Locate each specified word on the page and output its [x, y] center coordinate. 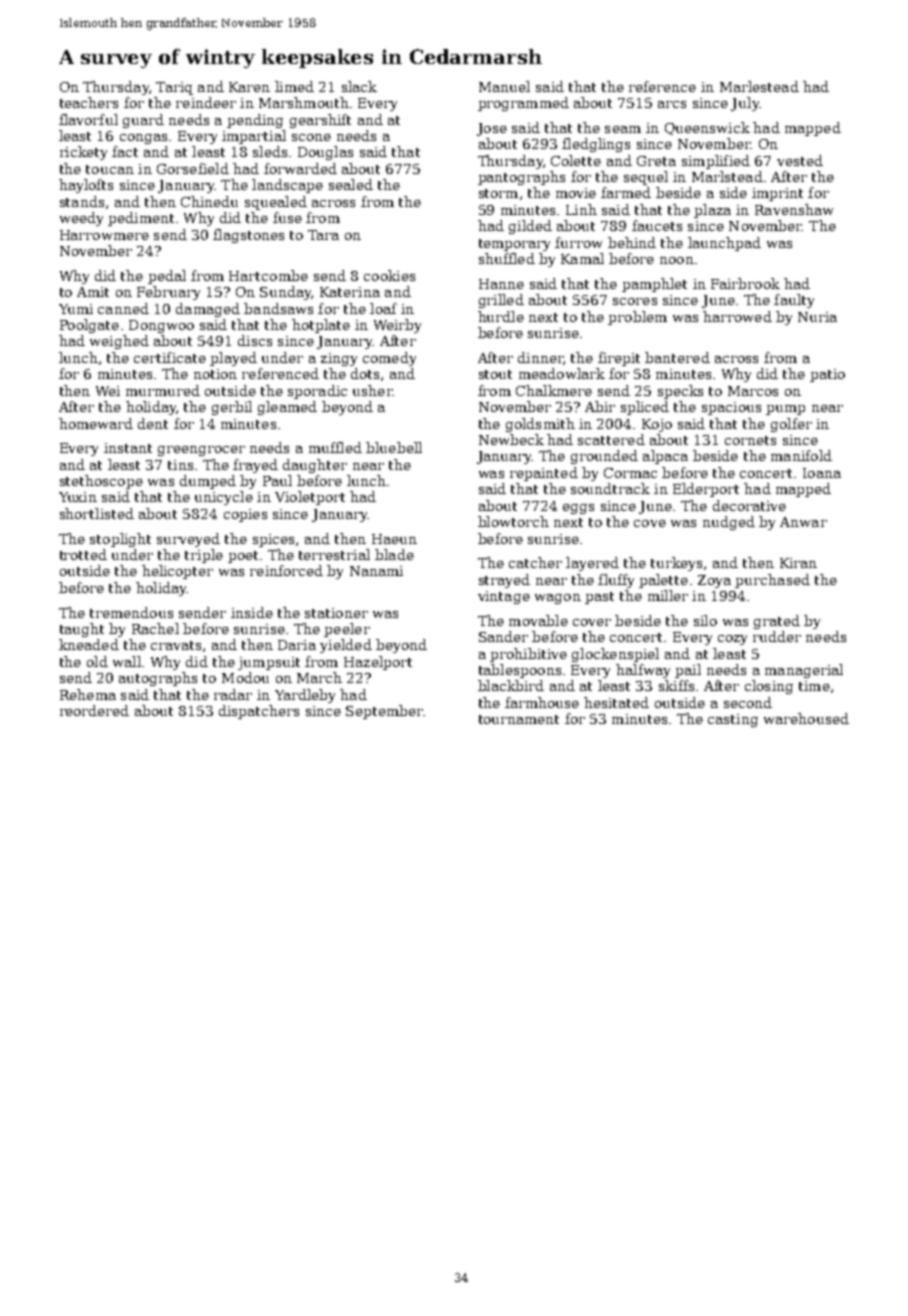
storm [498, 193]
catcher [535, 562]
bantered [677, 357]
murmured [163, 390]
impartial [254, 137]
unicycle [224, 498]
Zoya [714, 581]
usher [372, 390]
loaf [383, 308]
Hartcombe [268, 275]
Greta [656, 161]
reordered [94, 710]
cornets [750, 440]
